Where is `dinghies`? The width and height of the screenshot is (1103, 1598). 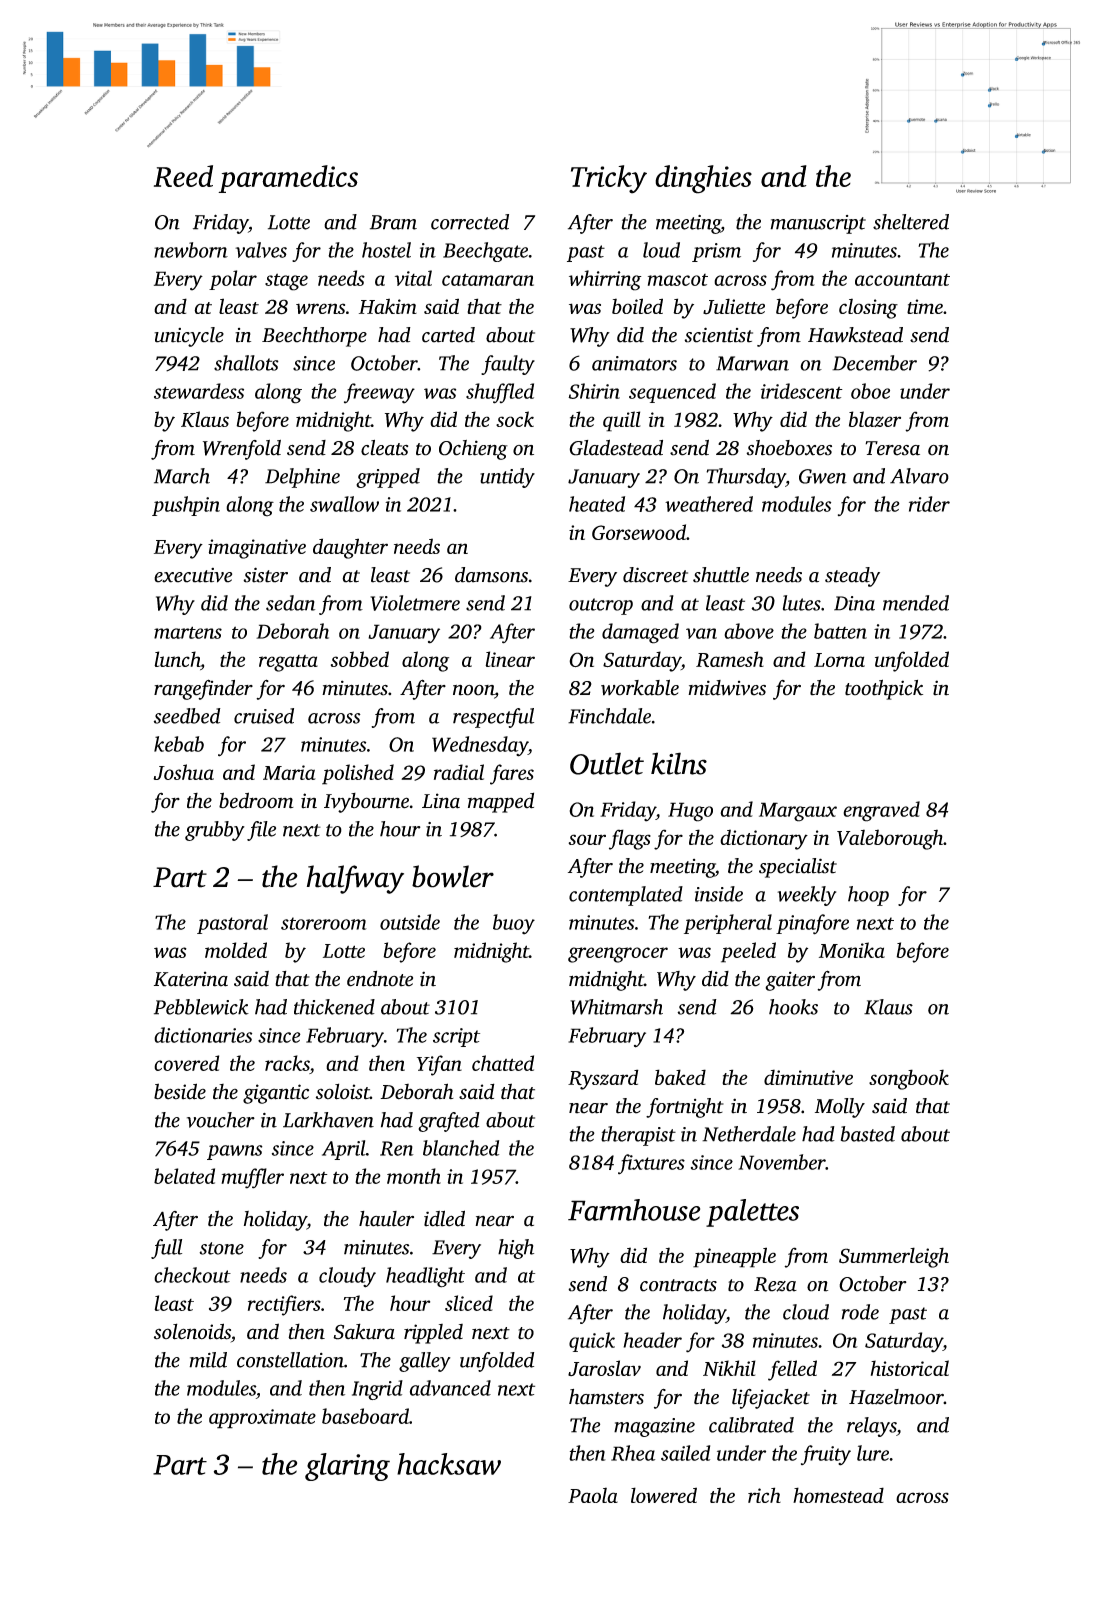
dinghies is located at coordinates (703, 179).
